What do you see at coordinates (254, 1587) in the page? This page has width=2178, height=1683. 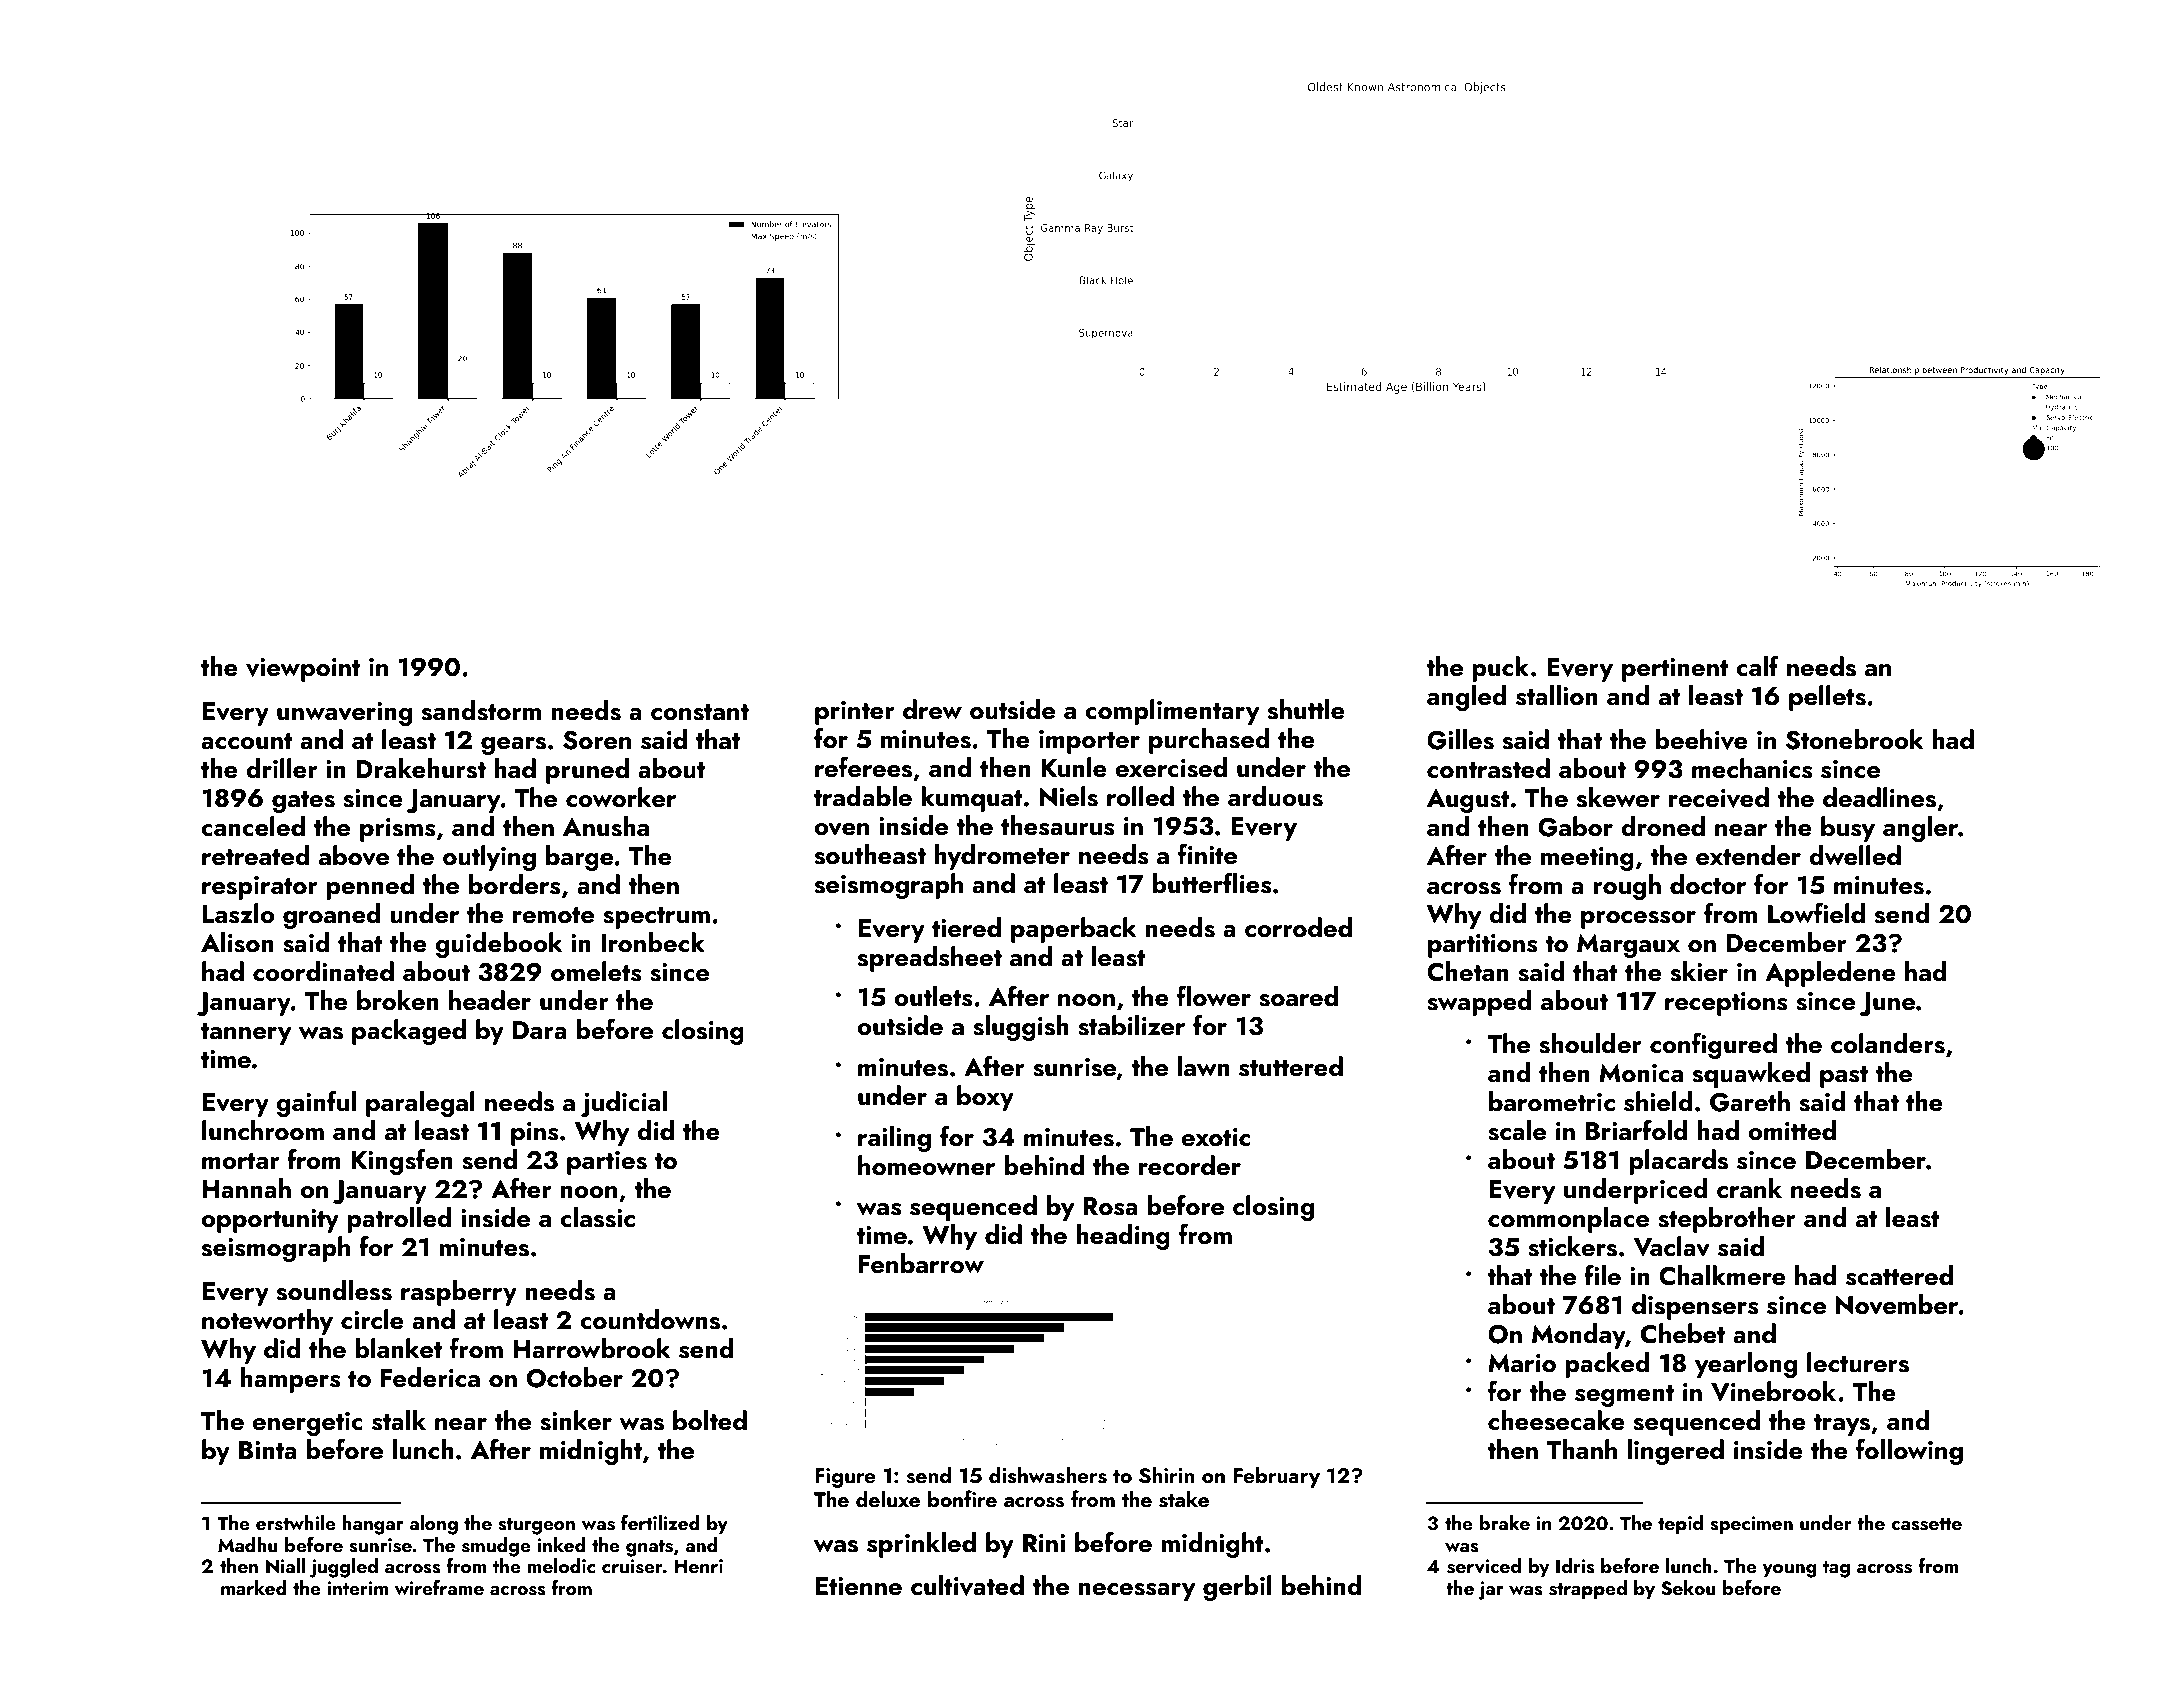 I see `marked` at bounding box center [254, 1587].
